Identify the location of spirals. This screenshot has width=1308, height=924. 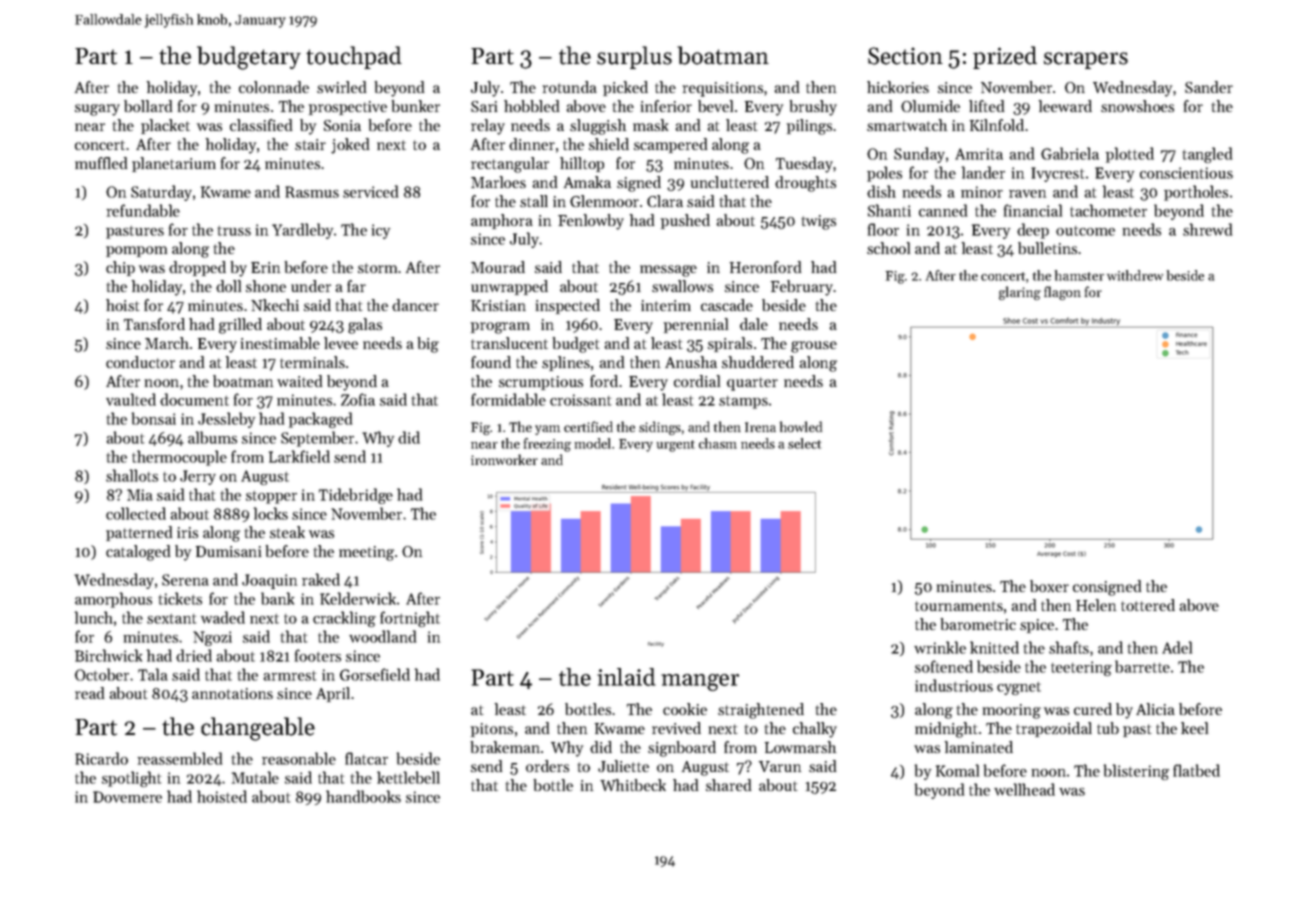
(730, 344).
